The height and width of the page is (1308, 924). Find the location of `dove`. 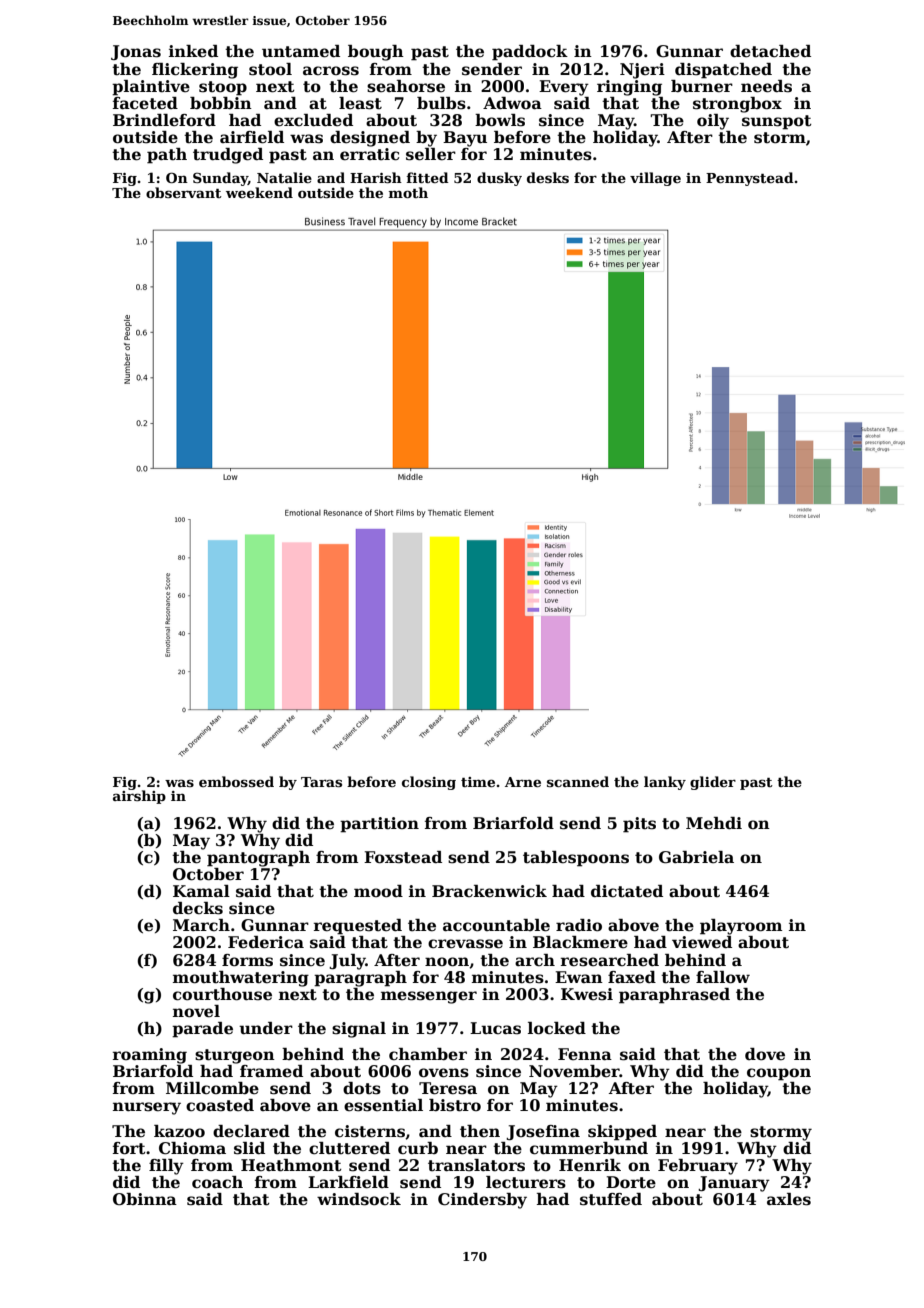

dove is located at coordinates (765, 1054).
